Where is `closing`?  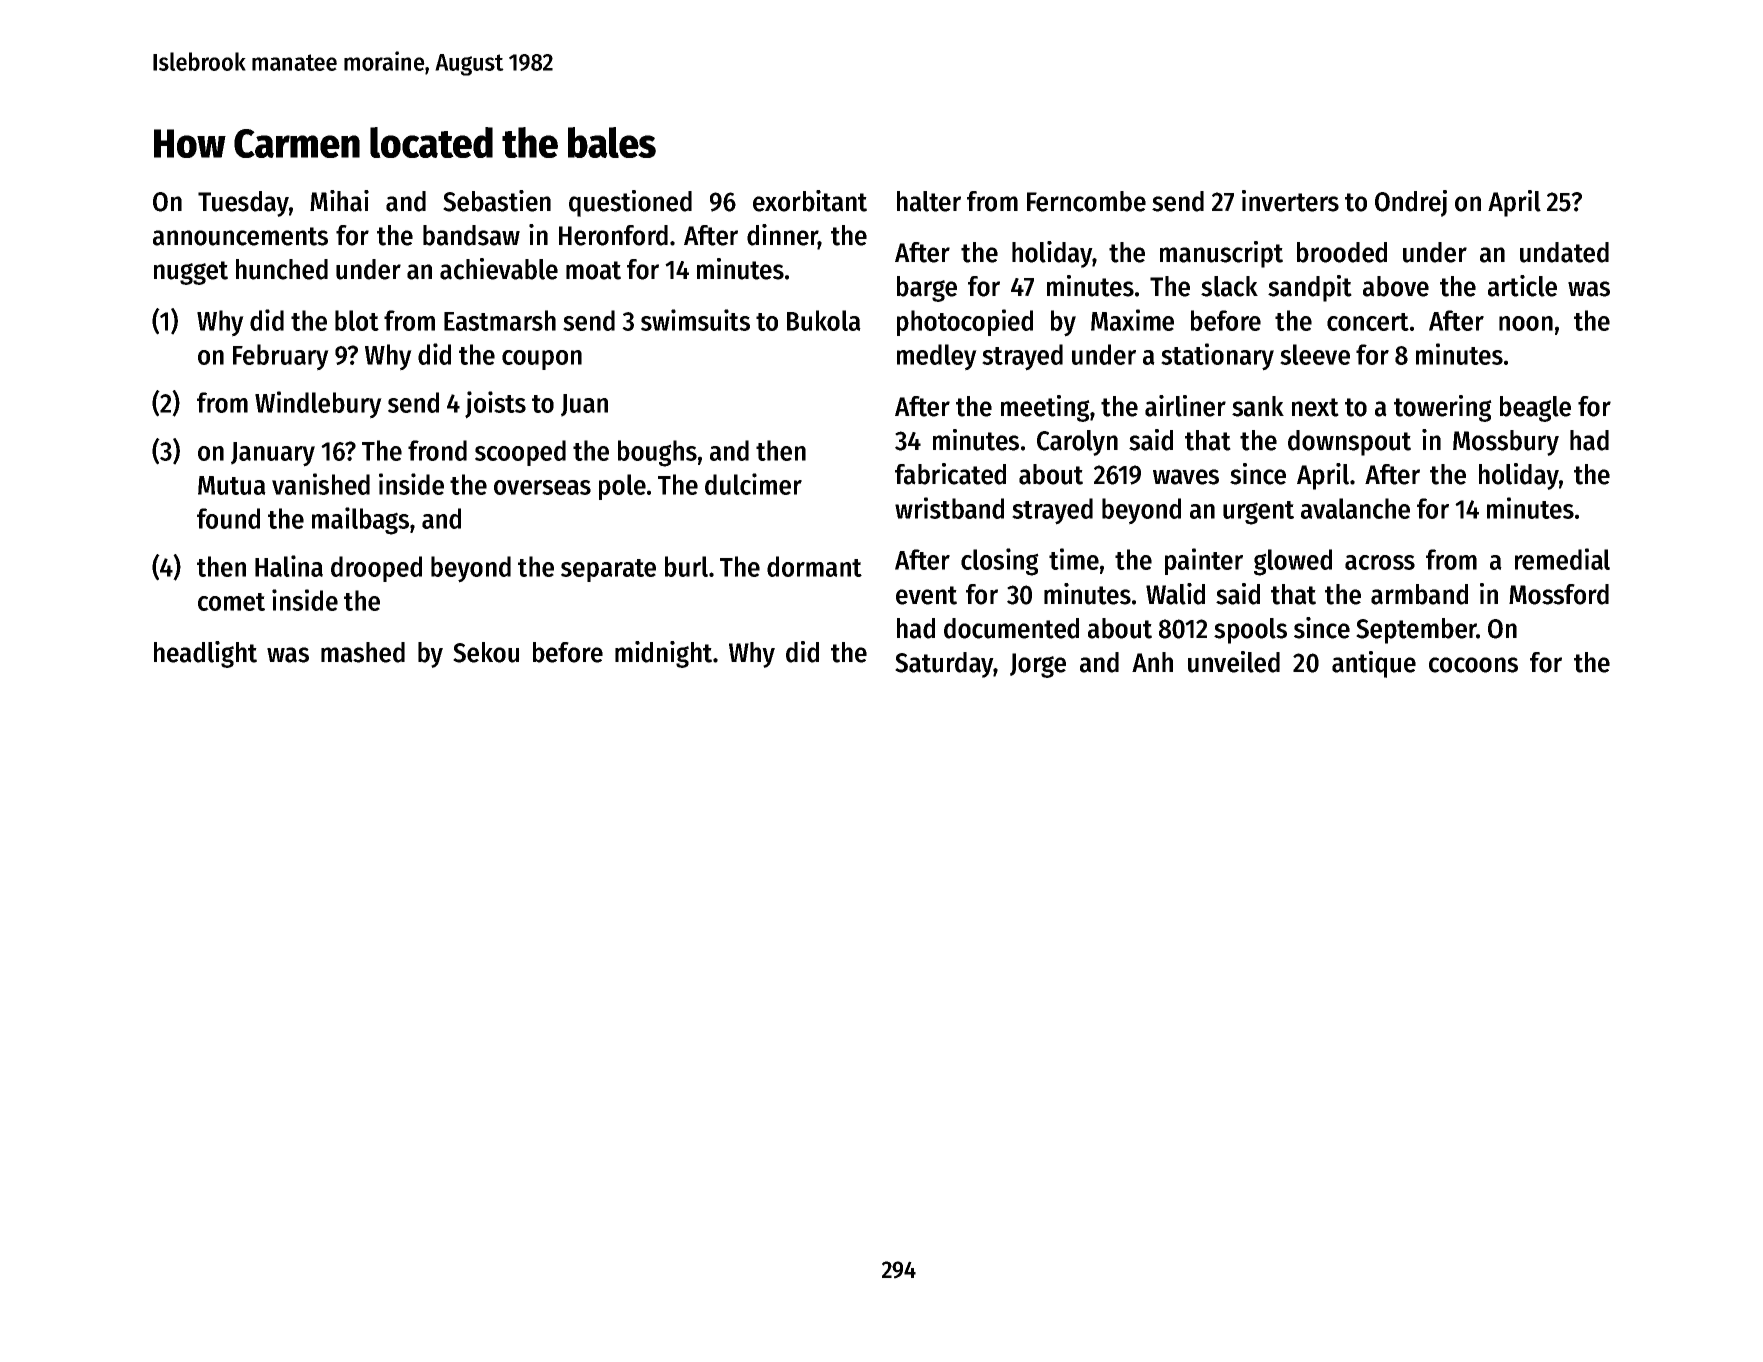
closing is located at coordinates (1000, 562).
